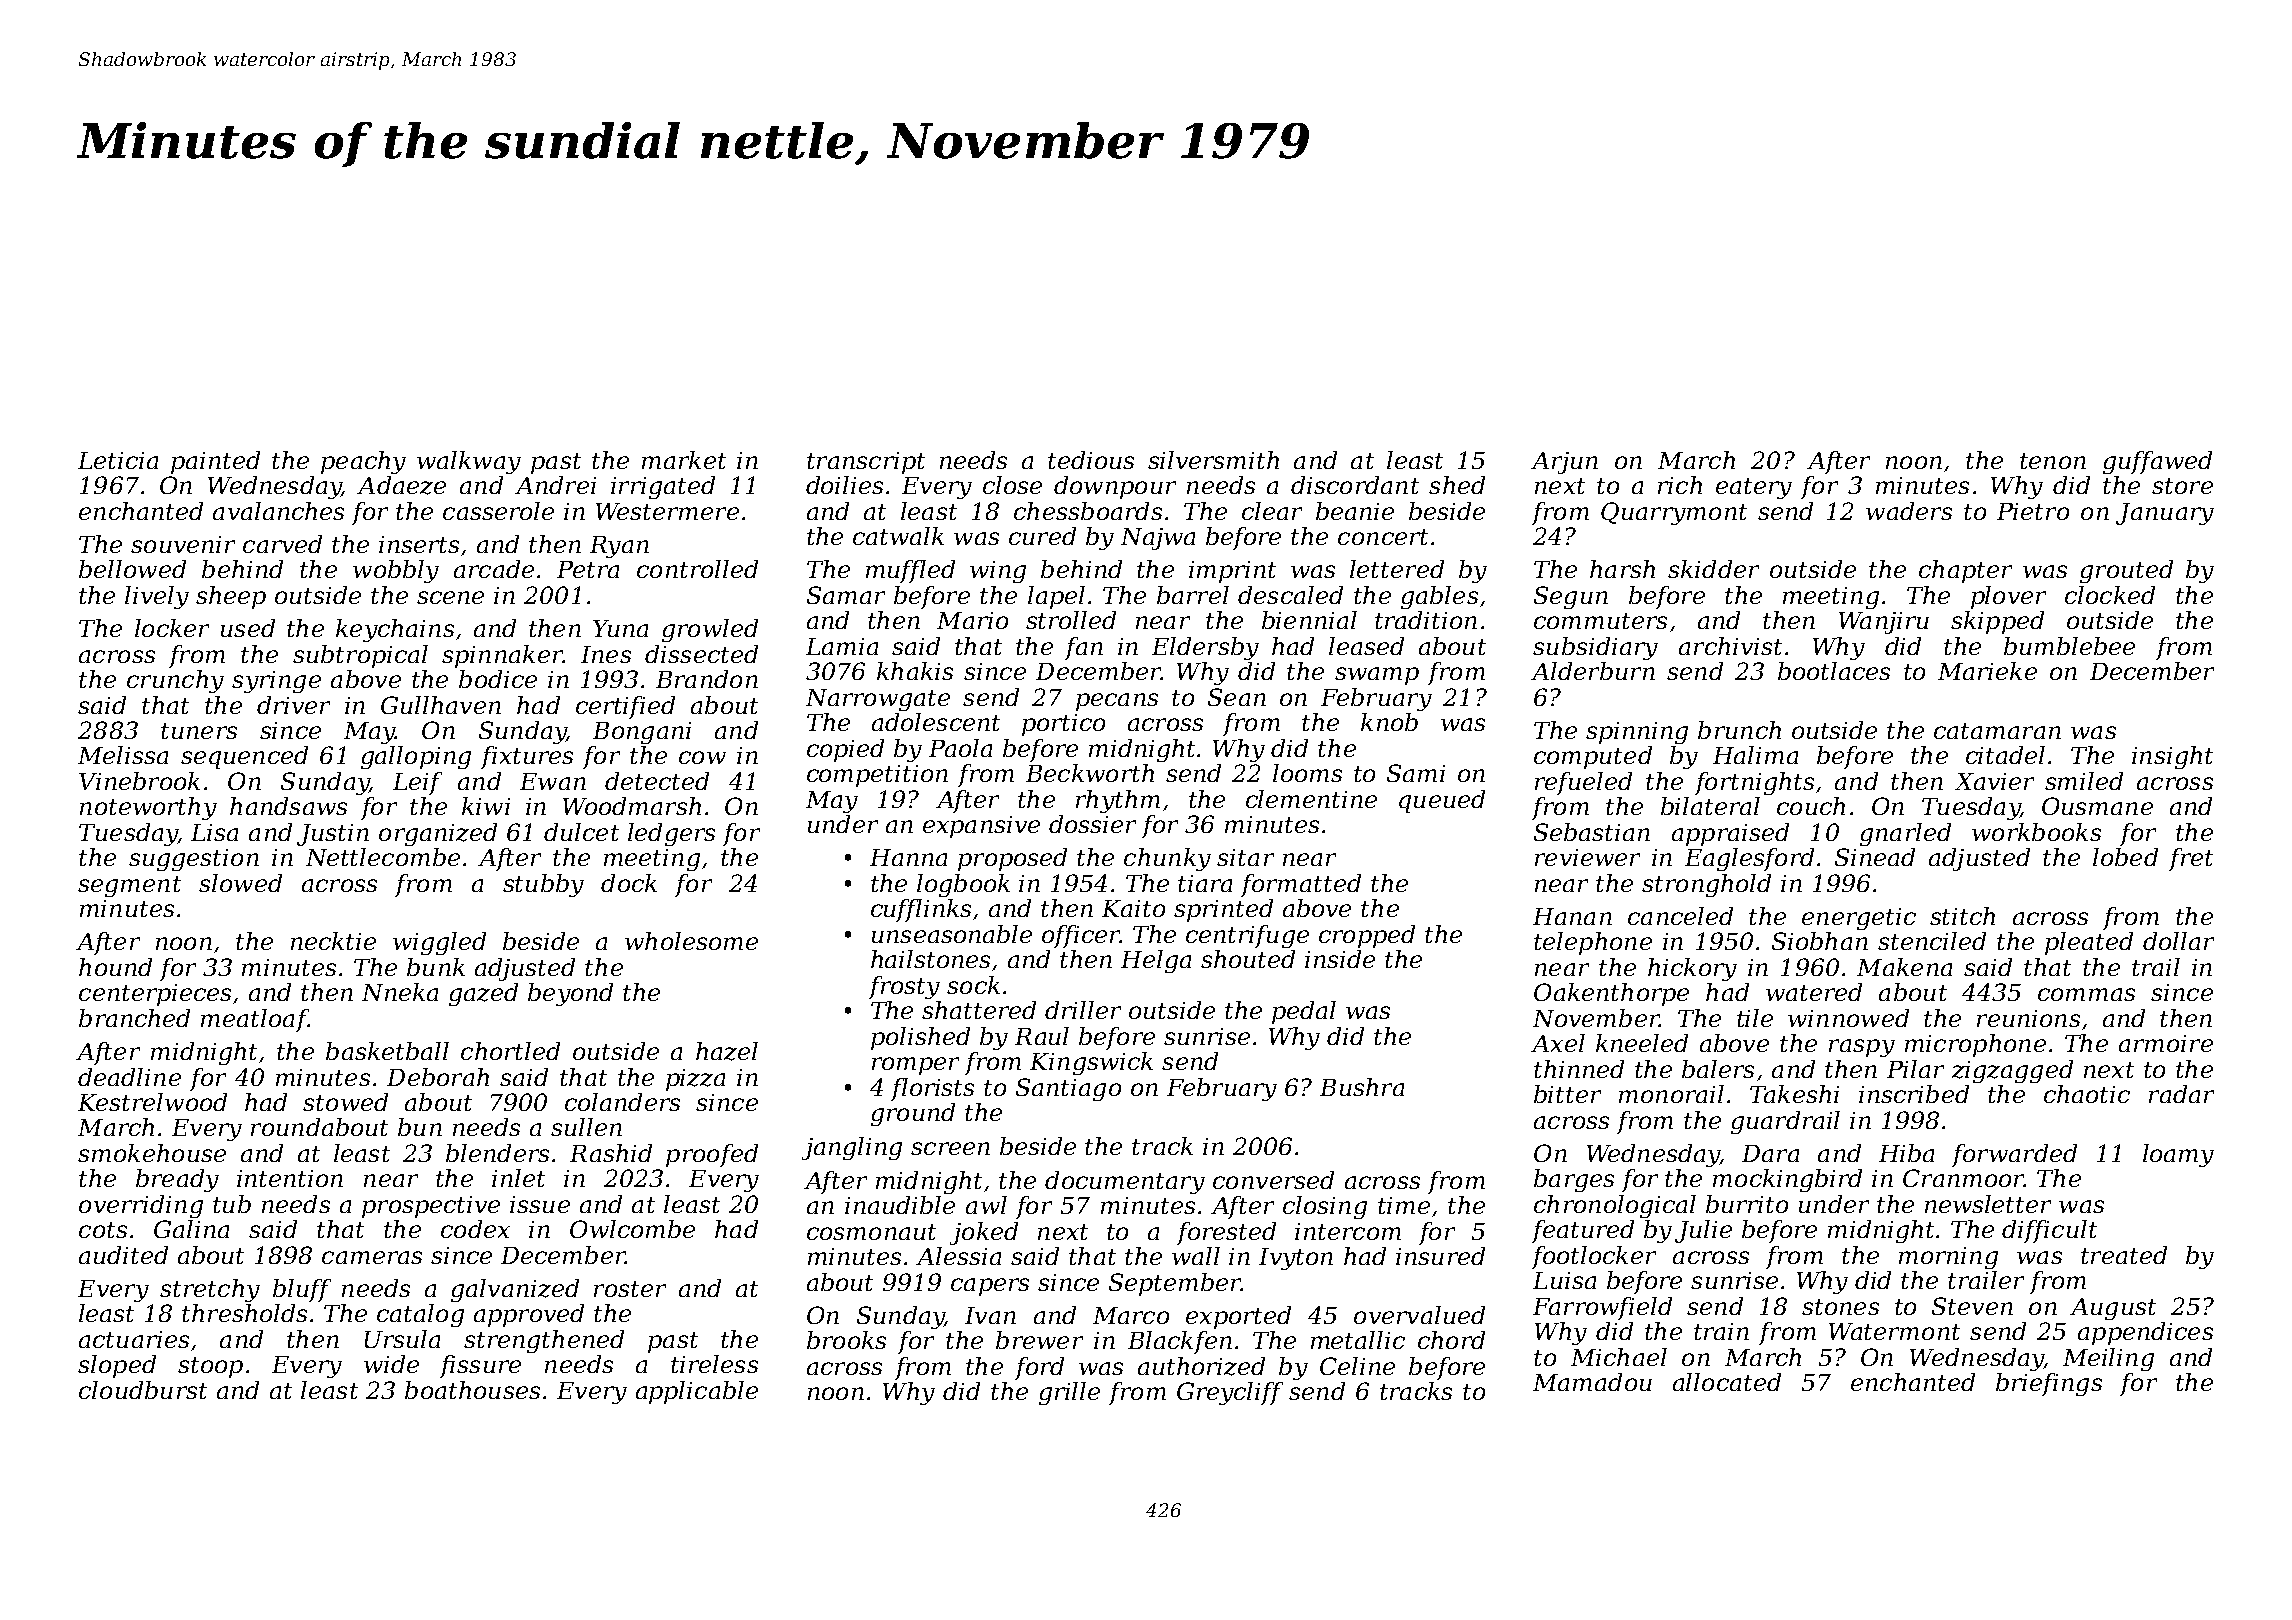 Image resolution: width=2292 pixels, height=1620 pixels. I want to click on Leif, so click(417, 783).
